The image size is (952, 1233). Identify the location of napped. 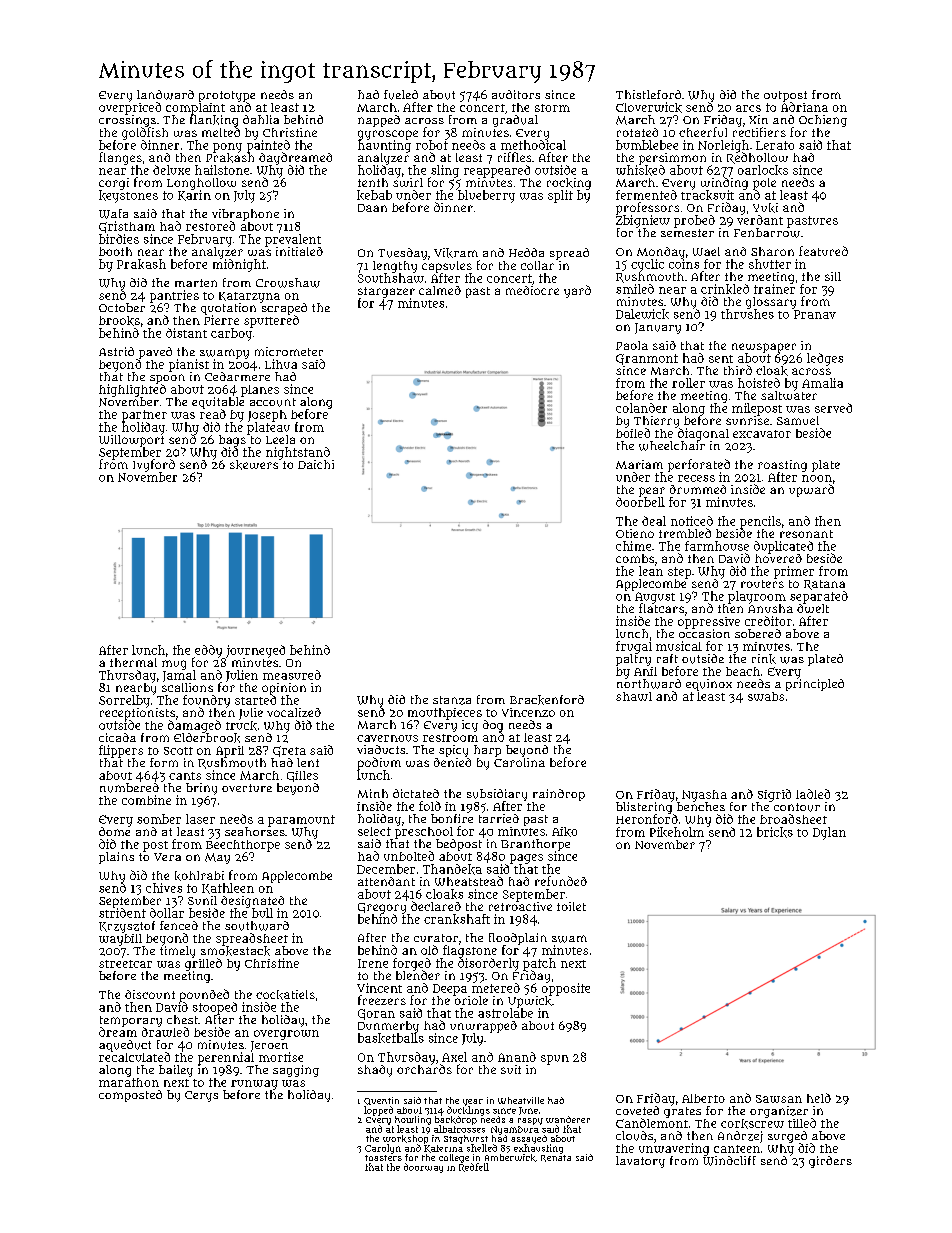
(379, 121).
